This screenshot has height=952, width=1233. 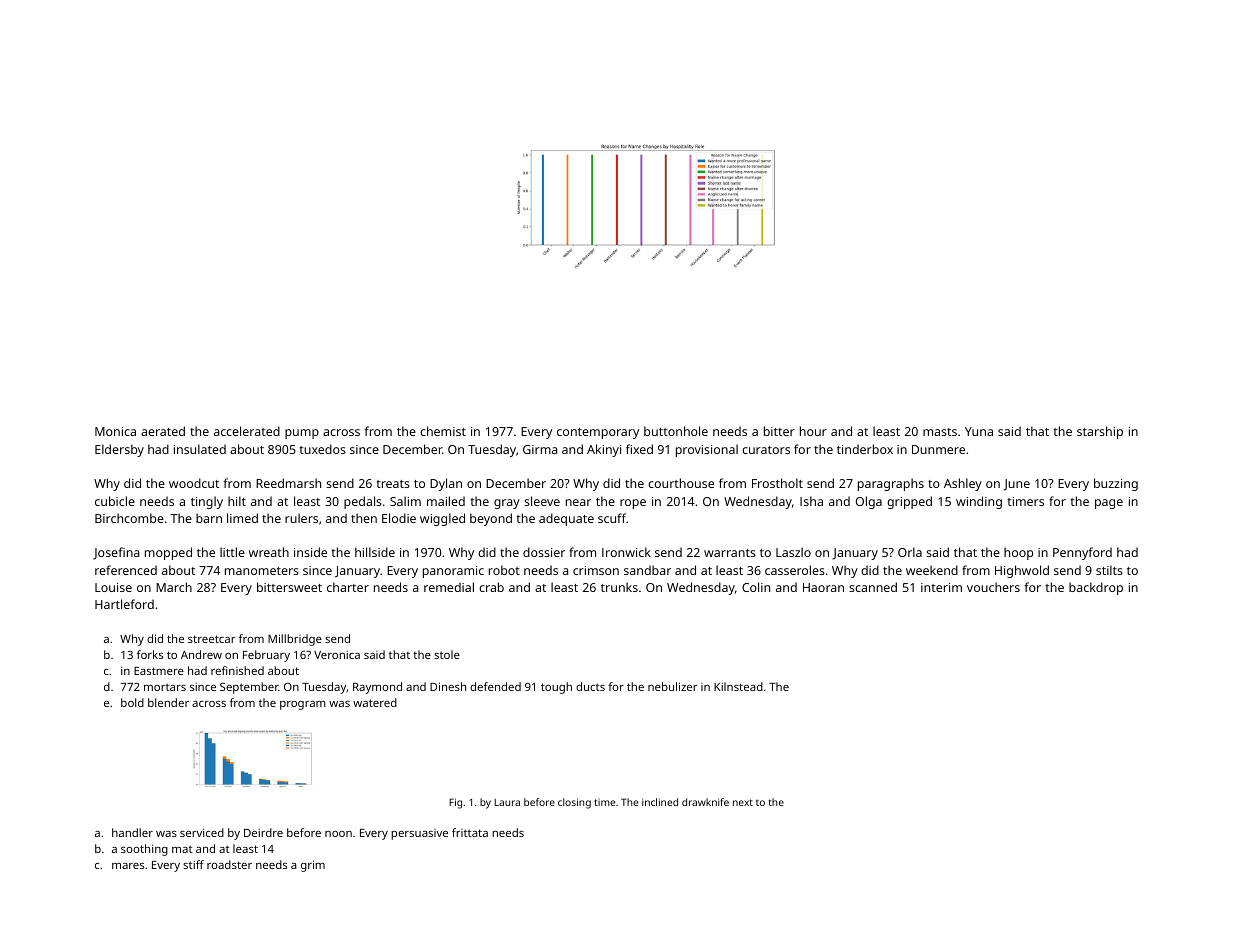 I want to click on rulers, so click(x=301, y=518).
